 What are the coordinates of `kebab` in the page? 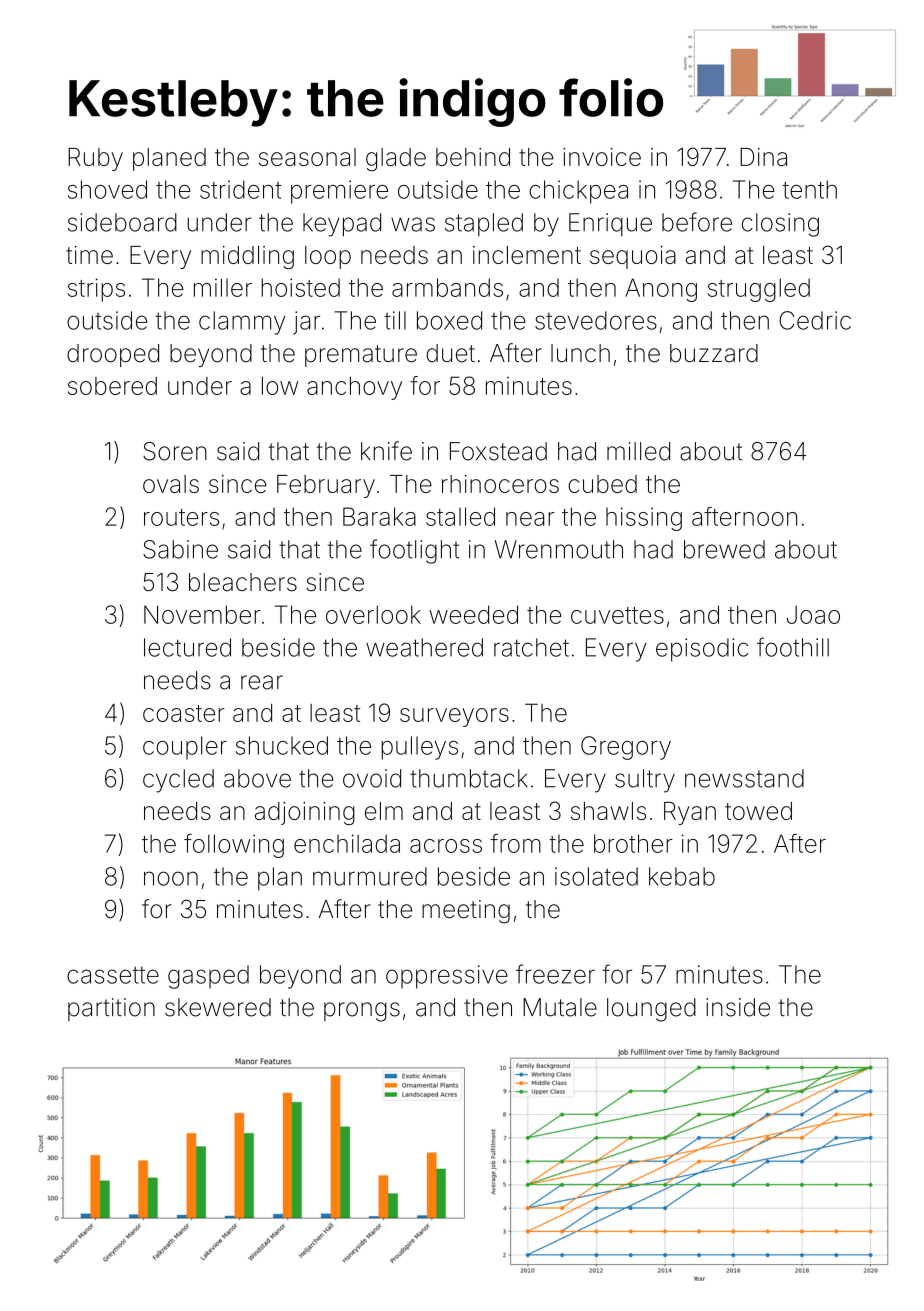 It's located at (682, 876).
